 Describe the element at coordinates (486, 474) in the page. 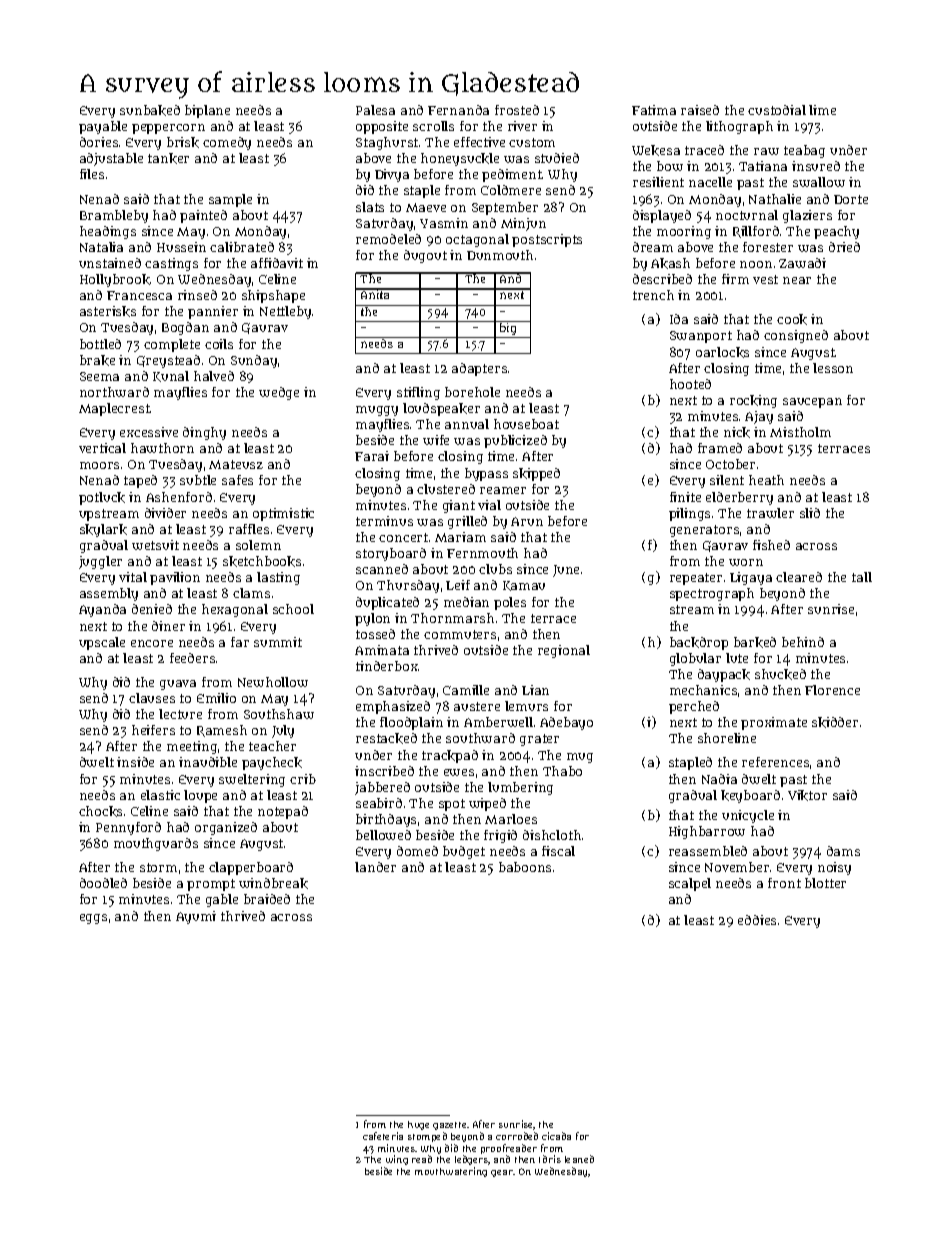

I see `bypass` at that location.
